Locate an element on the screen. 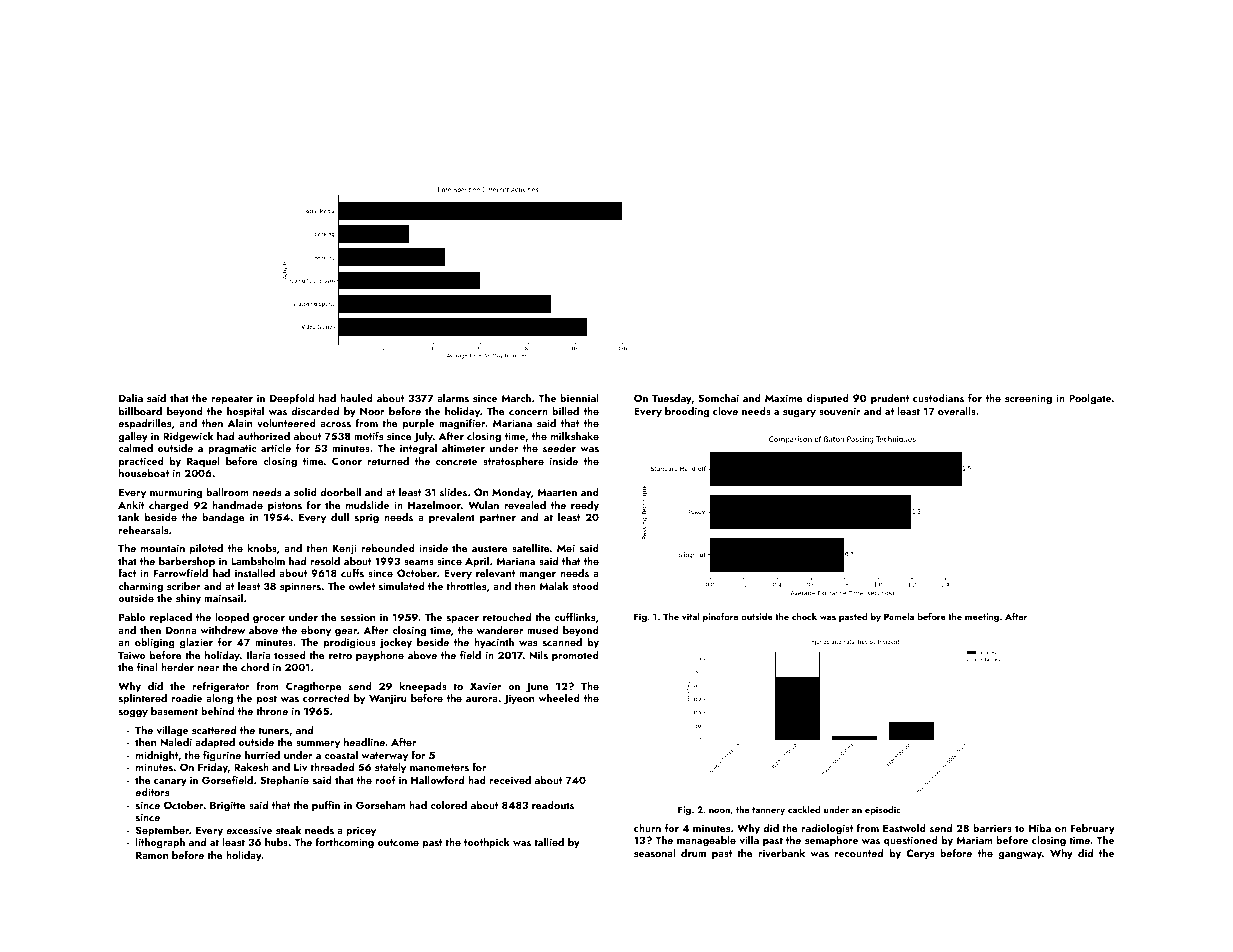  seams is located at coordinates (419, 562).
